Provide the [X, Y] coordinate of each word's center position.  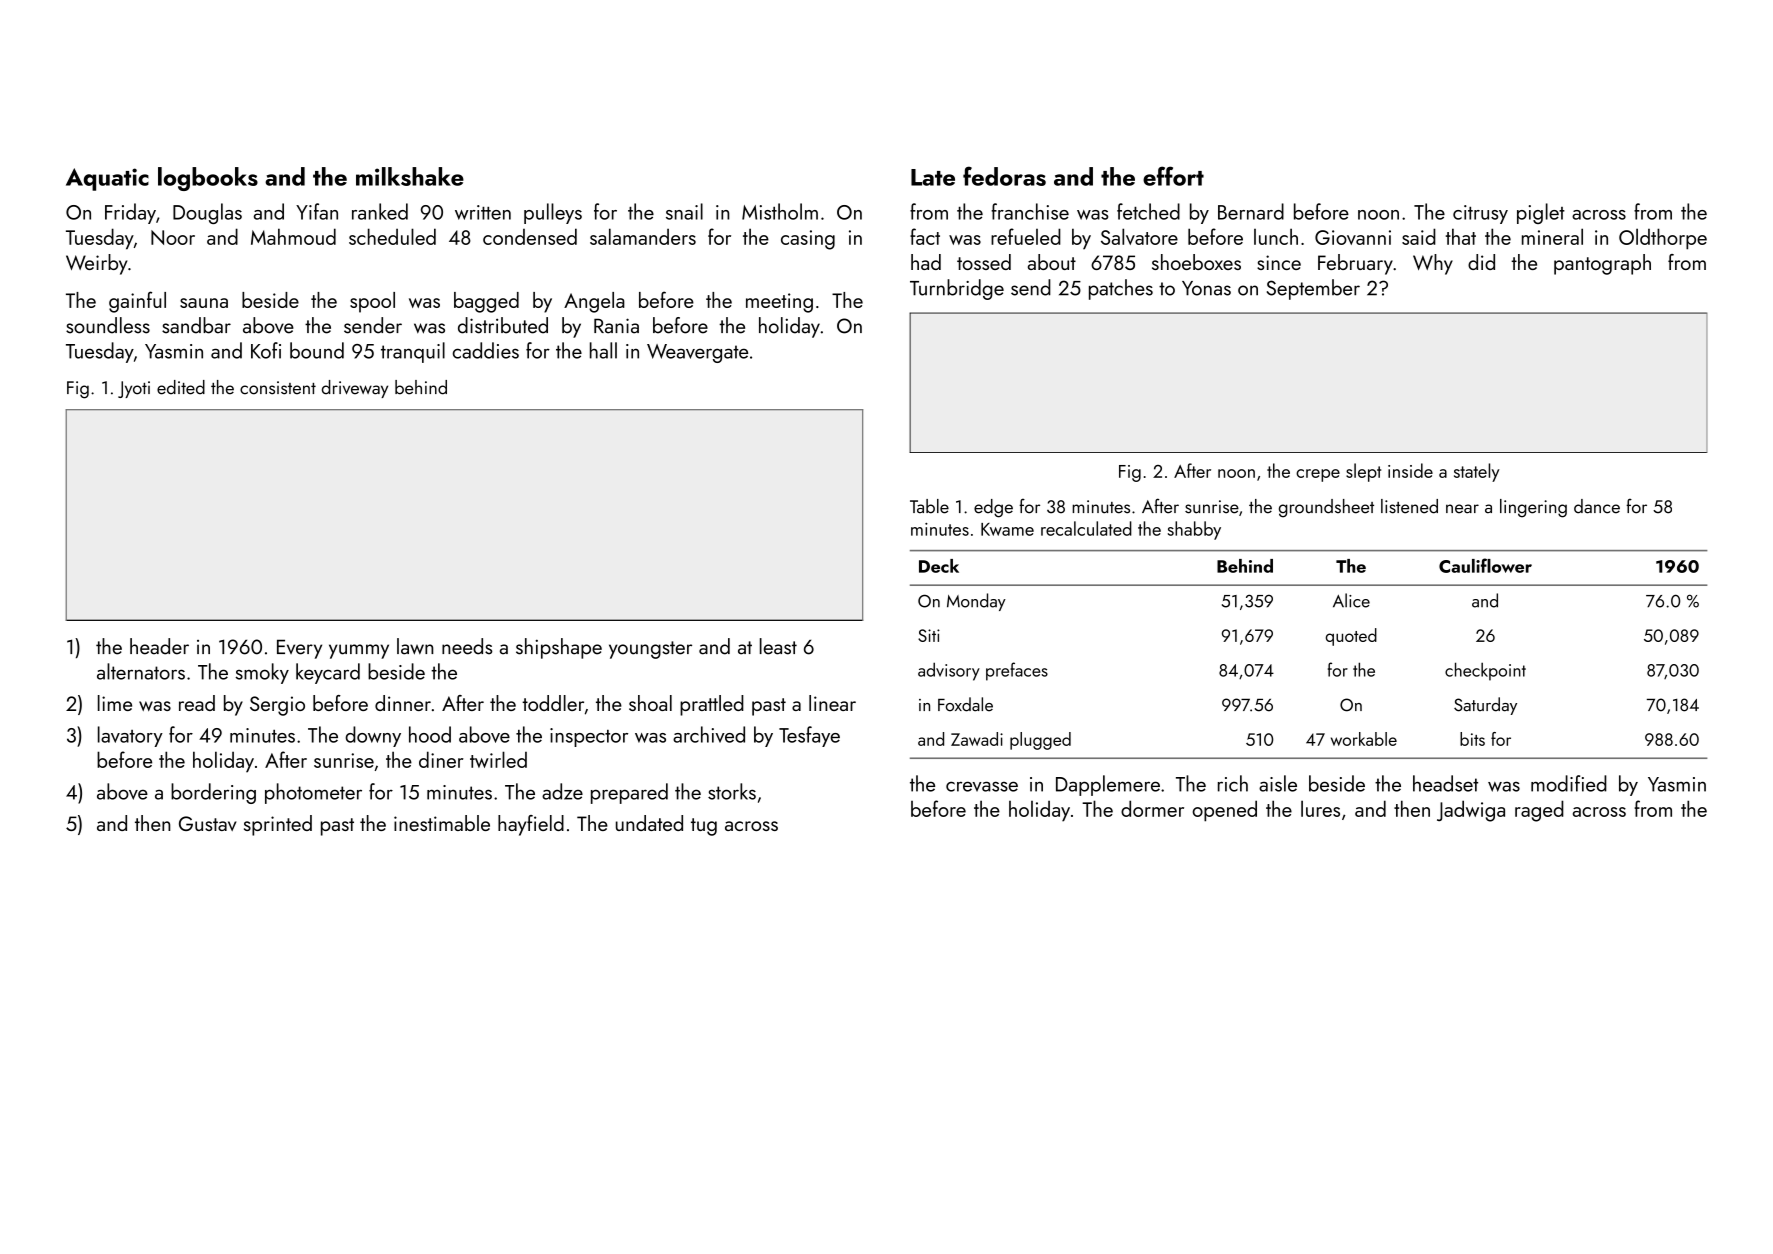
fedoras [1004, 176]
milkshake [410, 176]
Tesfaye [809, 736]
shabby [1194, 530]
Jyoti [134, 389]
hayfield [531, 825]
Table [929, 506]
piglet [1541, 213]
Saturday [1485, 706]
